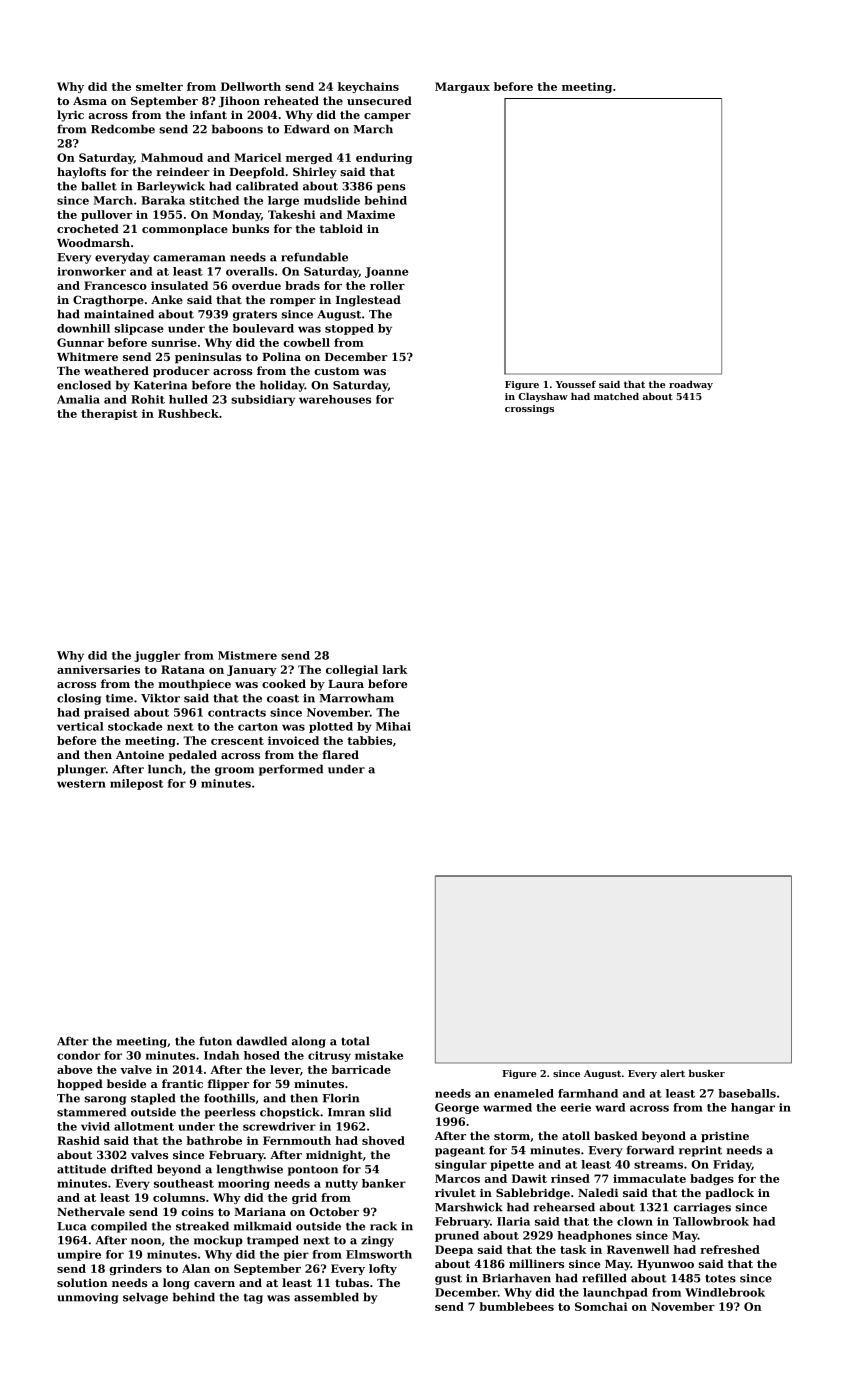 The image size is (849, 1400). I want to click on tubas, so click(352, 1282).
